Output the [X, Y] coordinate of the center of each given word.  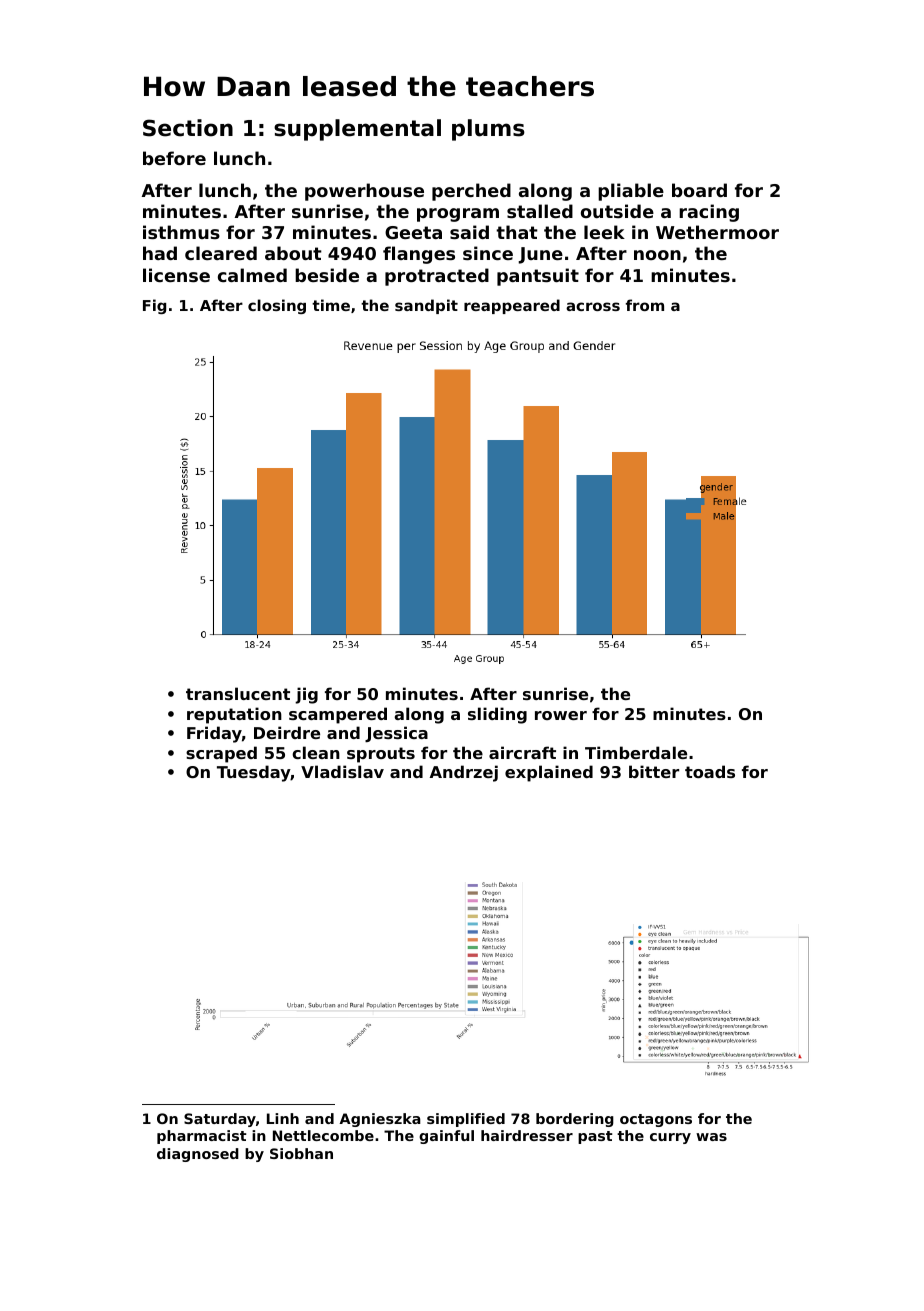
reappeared [512, 306]
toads [710, 771]
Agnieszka [380, 1120]
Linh [283, 1118]
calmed [252, 275]
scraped [221, 754]
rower [561, 715]
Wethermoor [717, 232]
